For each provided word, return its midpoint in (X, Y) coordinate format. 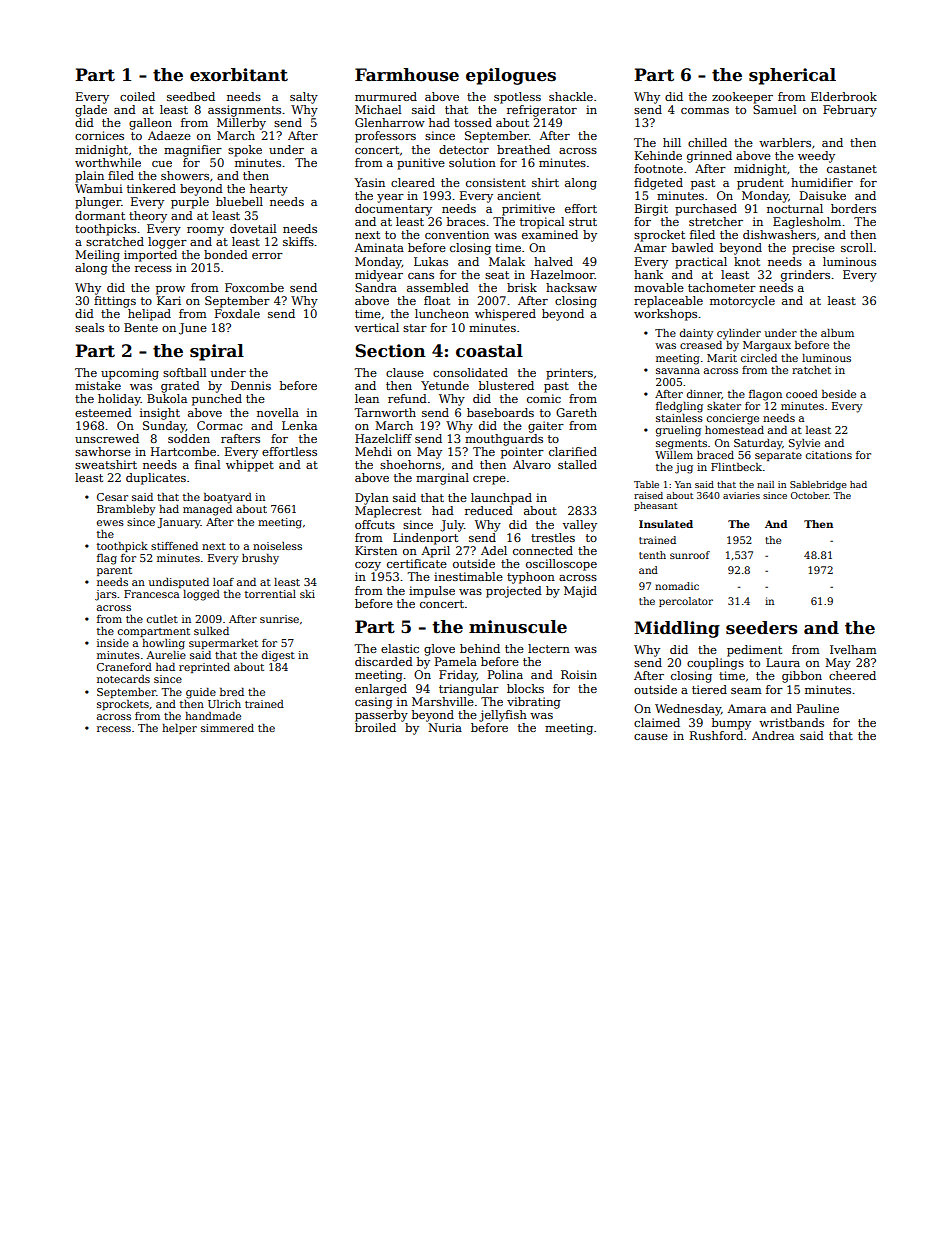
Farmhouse (407, 75)
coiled (137, 96)
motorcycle (742, 302)
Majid (580, 592)
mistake (98, 385)
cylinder (739, 334)
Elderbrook (844, 96)
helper (179, 729)
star (415, 328)
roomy (205, 231)
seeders (761, 628)
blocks (525, 688)
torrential (270, 594)
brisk (522, 287)
